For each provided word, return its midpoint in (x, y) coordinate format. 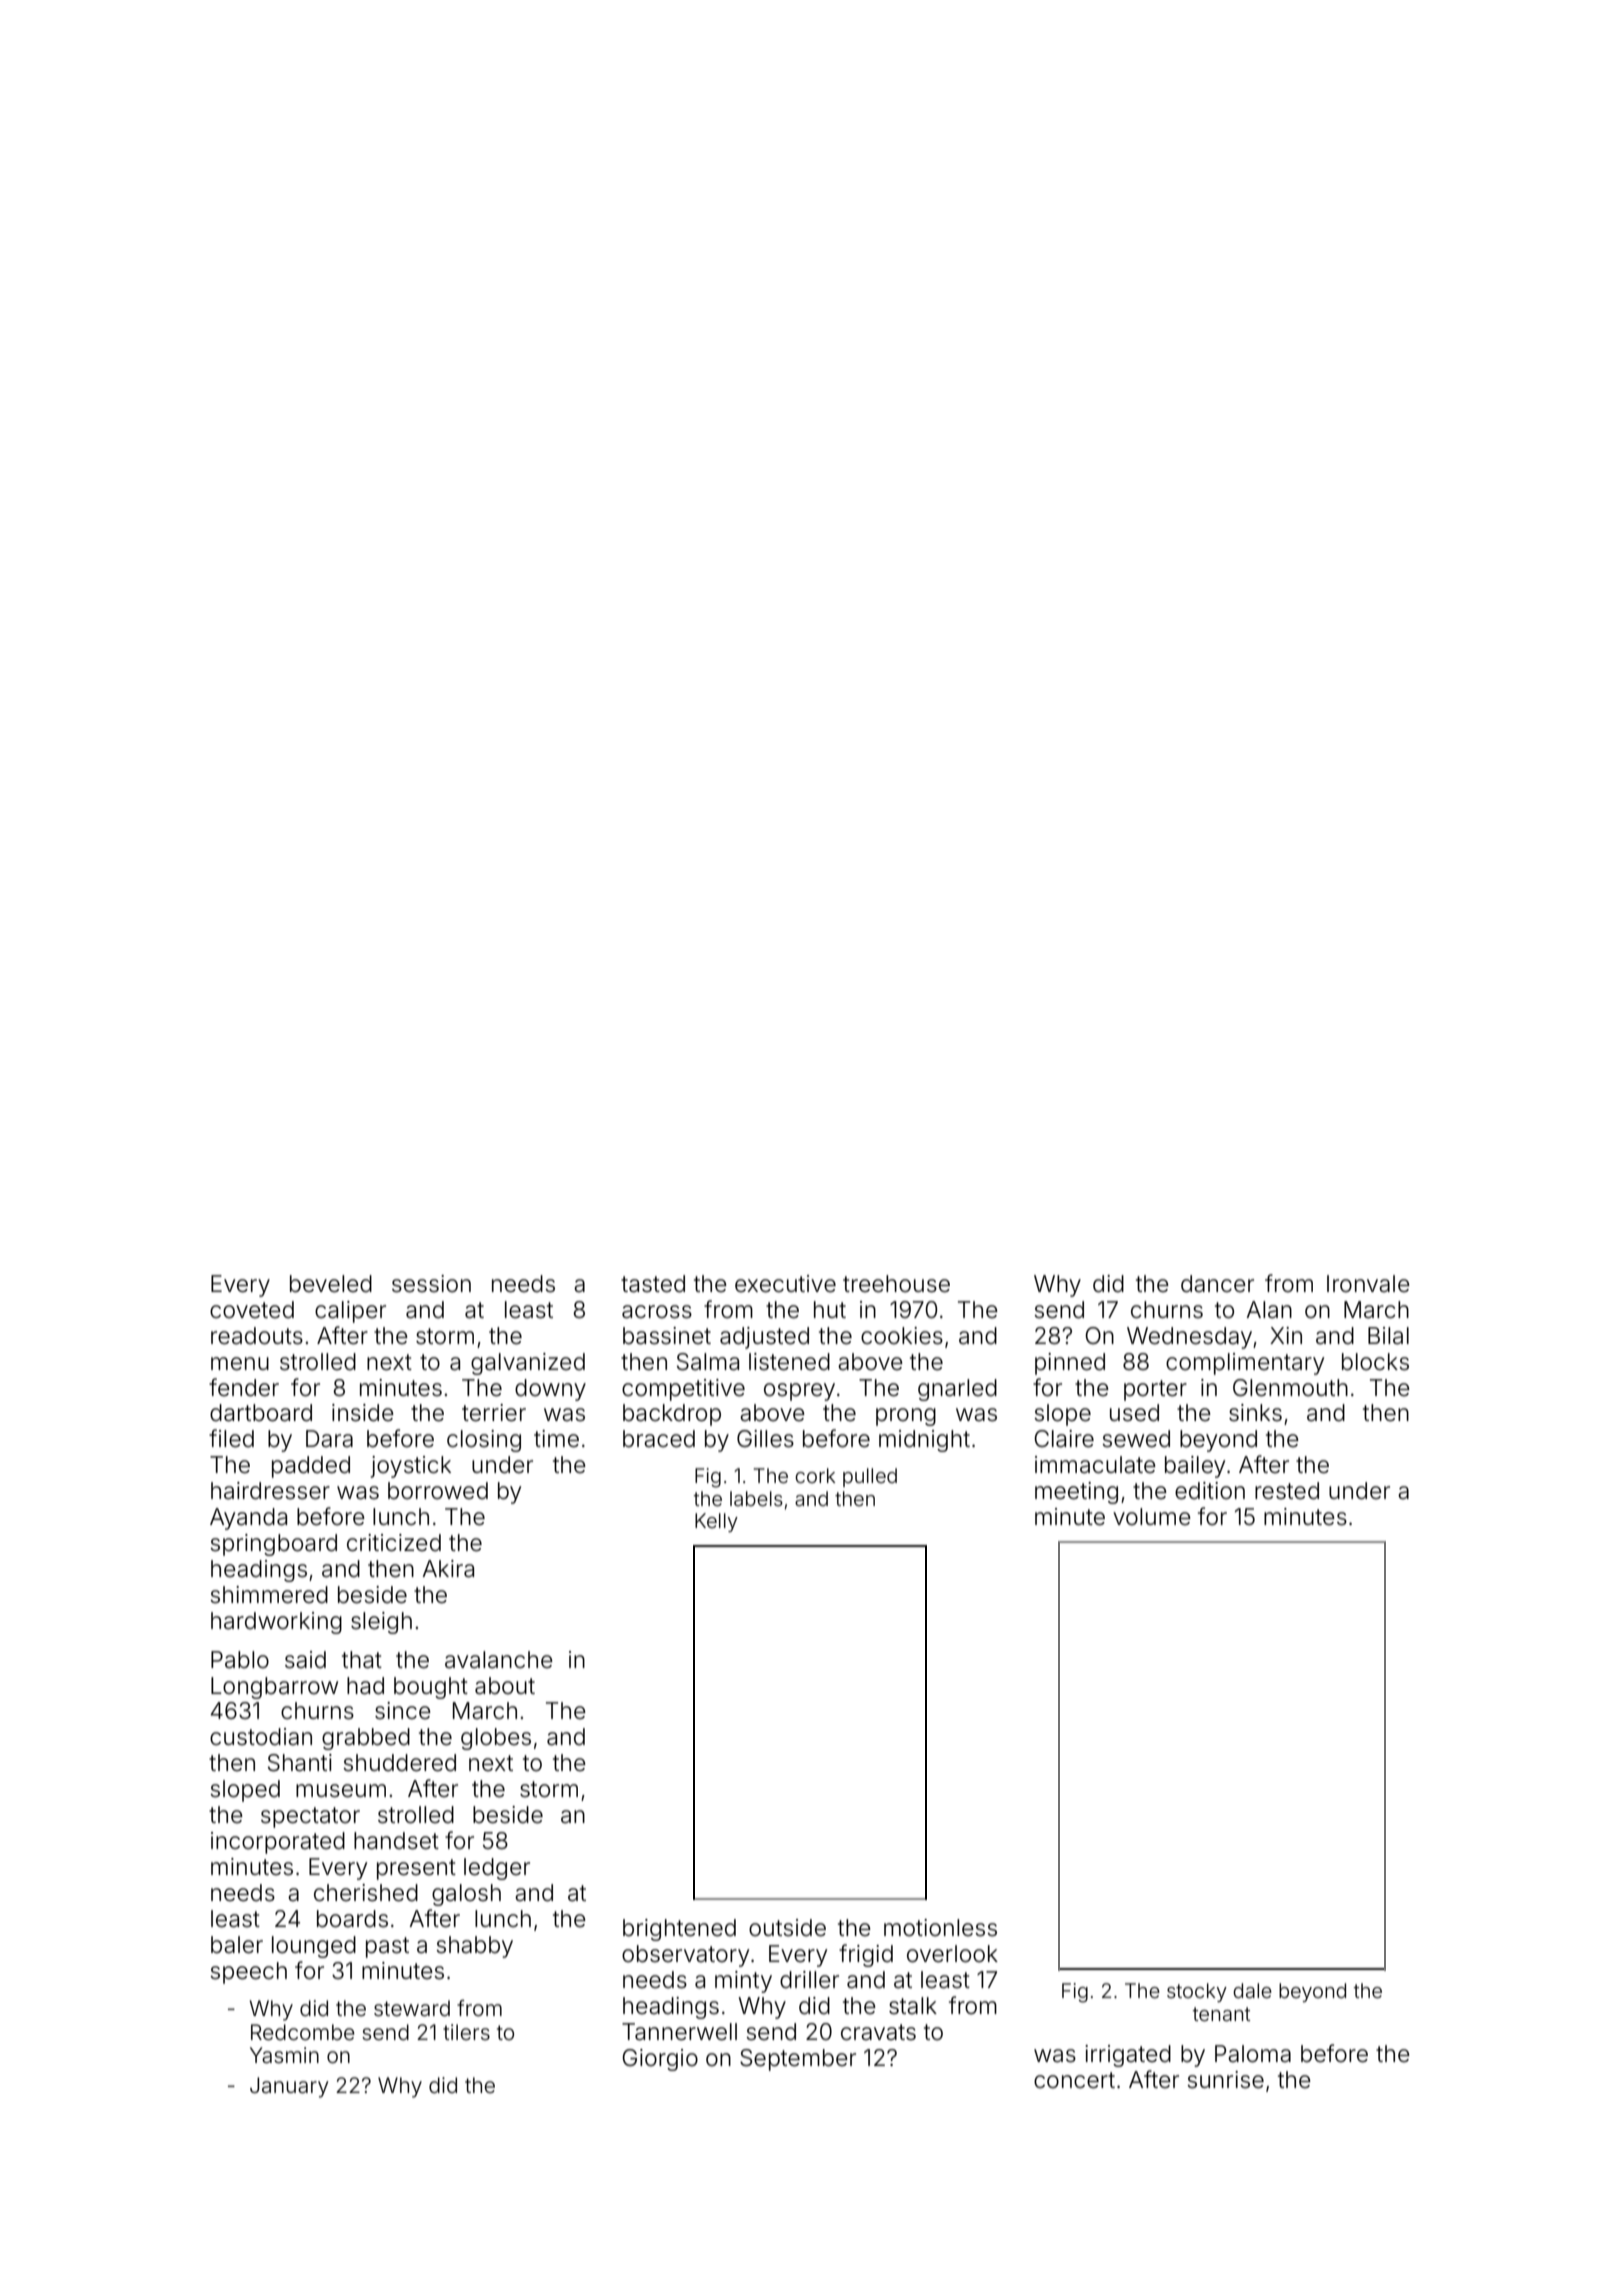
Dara (329, 1439)
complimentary (1245, 1364)
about (505, 1686)
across (657, 1312)
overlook (952, 1954)
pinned (1070, 1364)
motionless (940, 1928)
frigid (866, 1955)
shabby (474, 1947)
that (362, 1660)
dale (1252, 1990)
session (431, 1284)
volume (1152, 1517)
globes (496, 1739)
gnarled (957, 1390)
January (289, 2087)
